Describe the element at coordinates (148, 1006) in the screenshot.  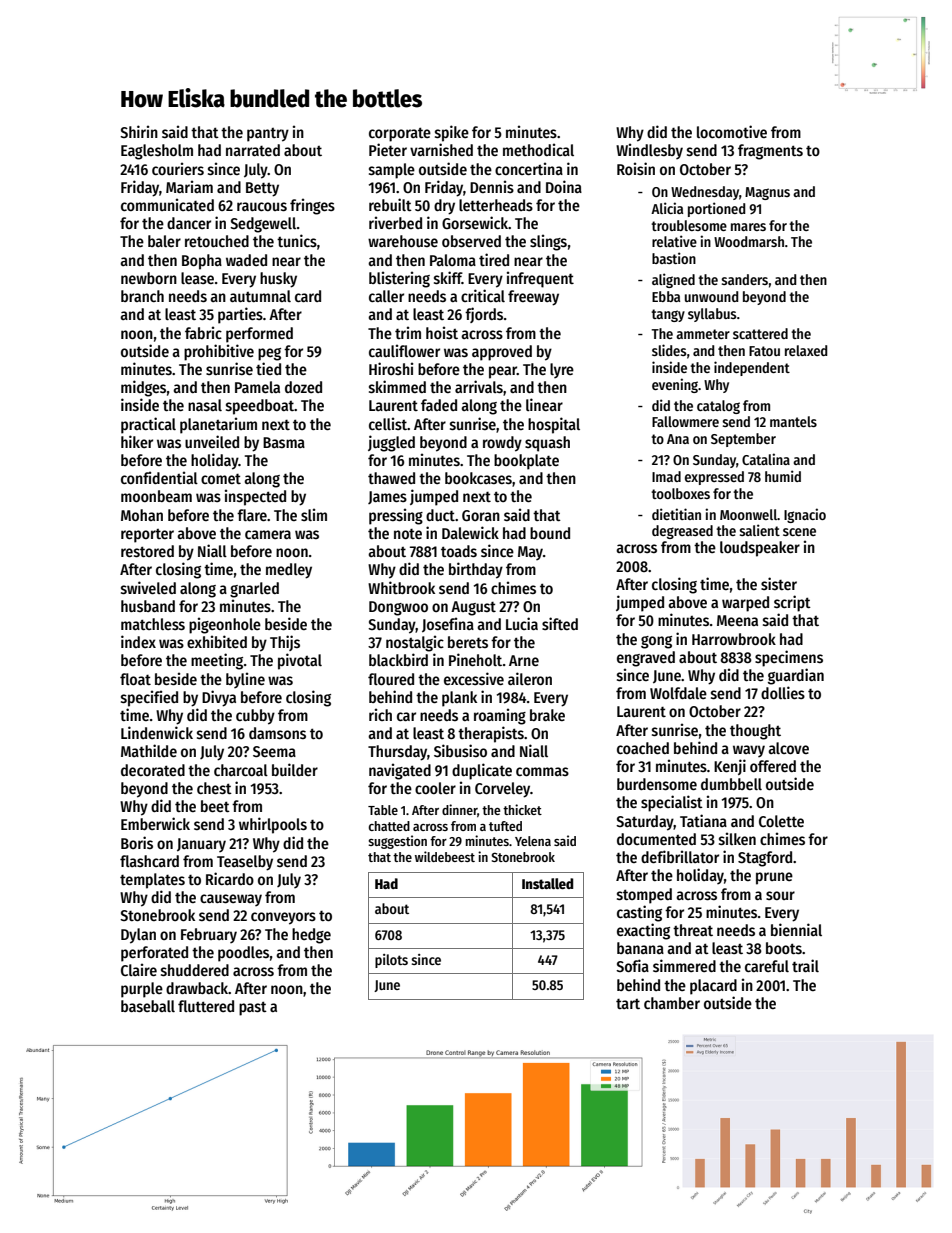
I see `baseball` at that location.
